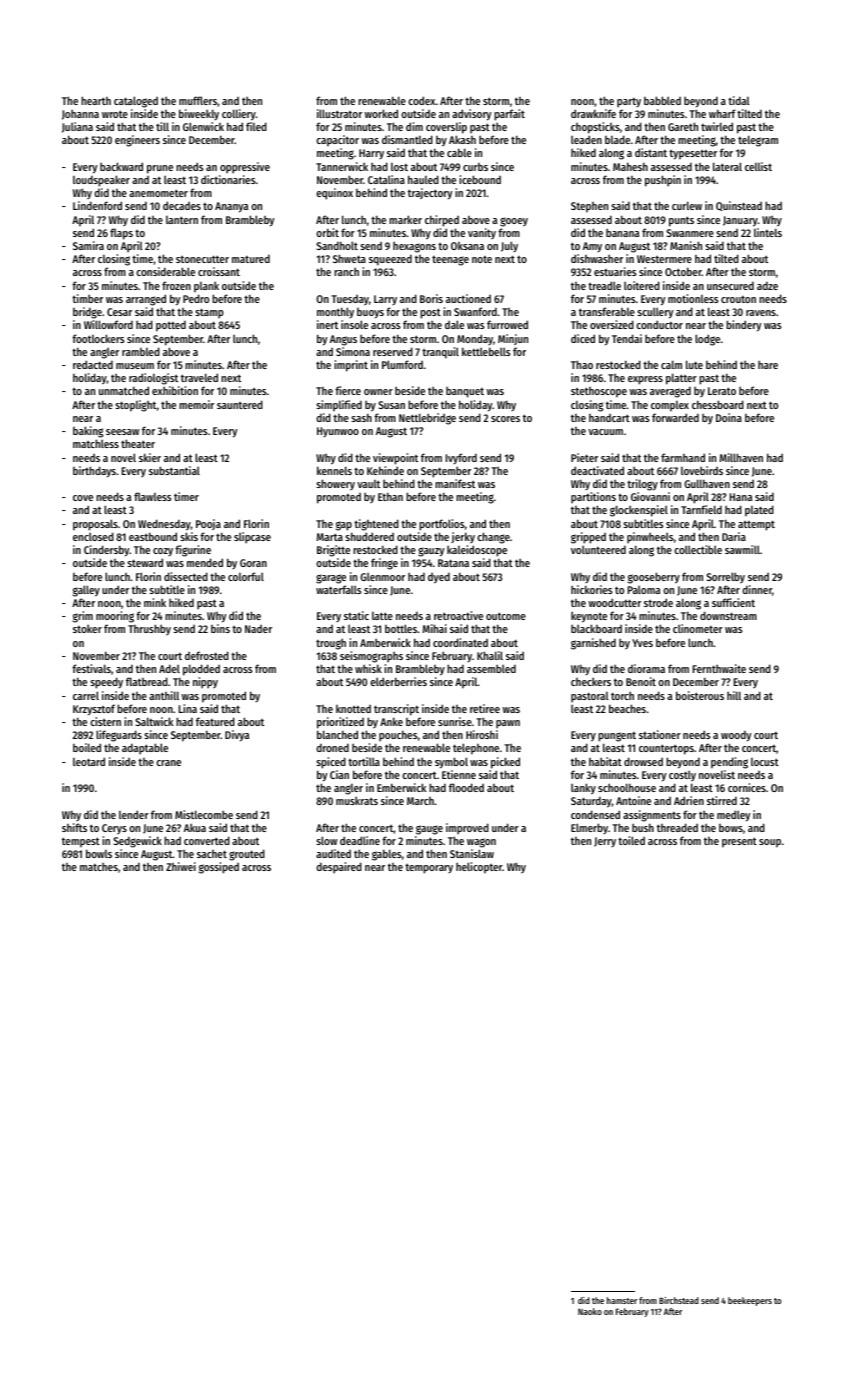 The height and width of the screenshot is (1400, 849). I want to click on dinner, so click(757, 589).
